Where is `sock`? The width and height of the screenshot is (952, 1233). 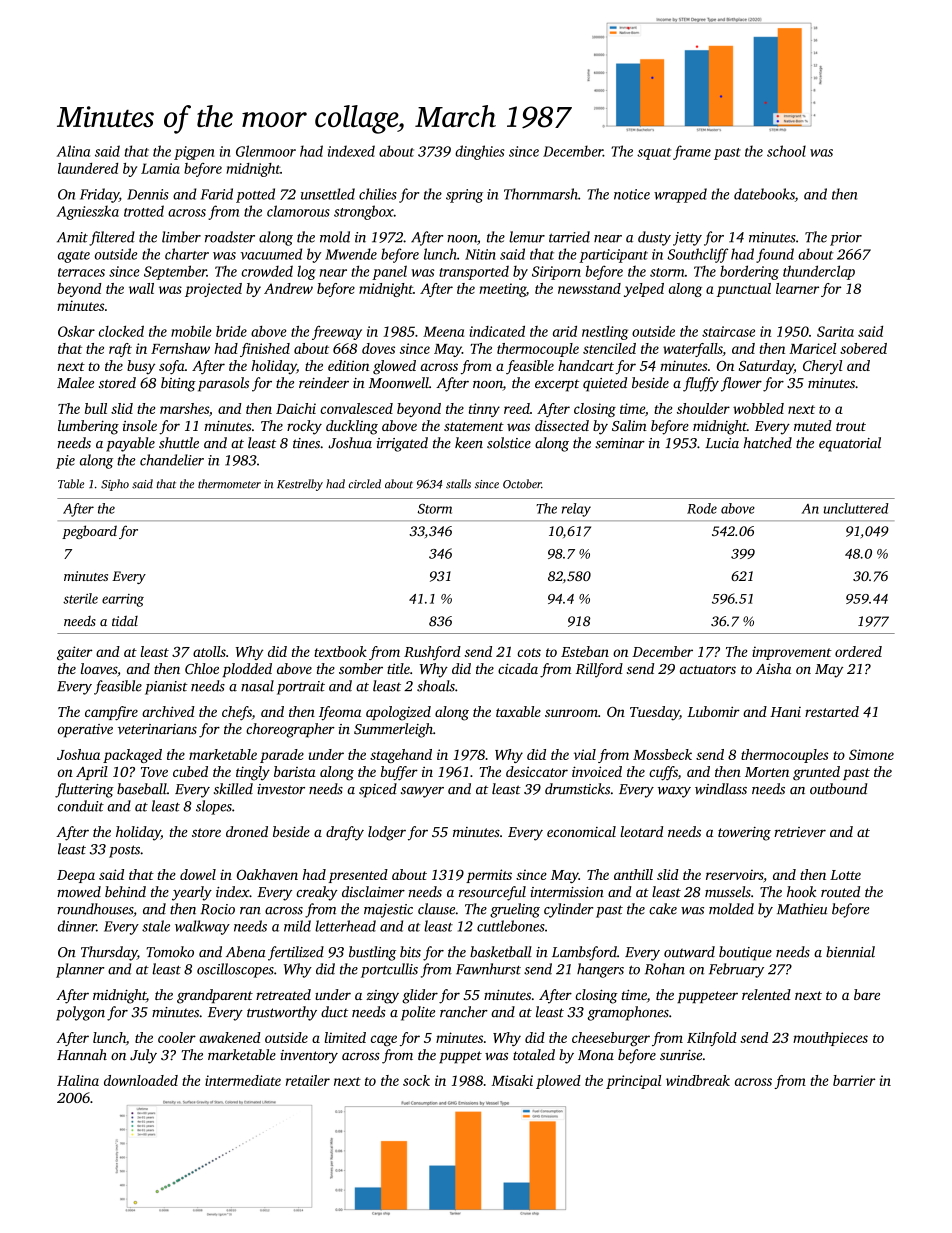
sock is located at coordinates (416, 1080).
